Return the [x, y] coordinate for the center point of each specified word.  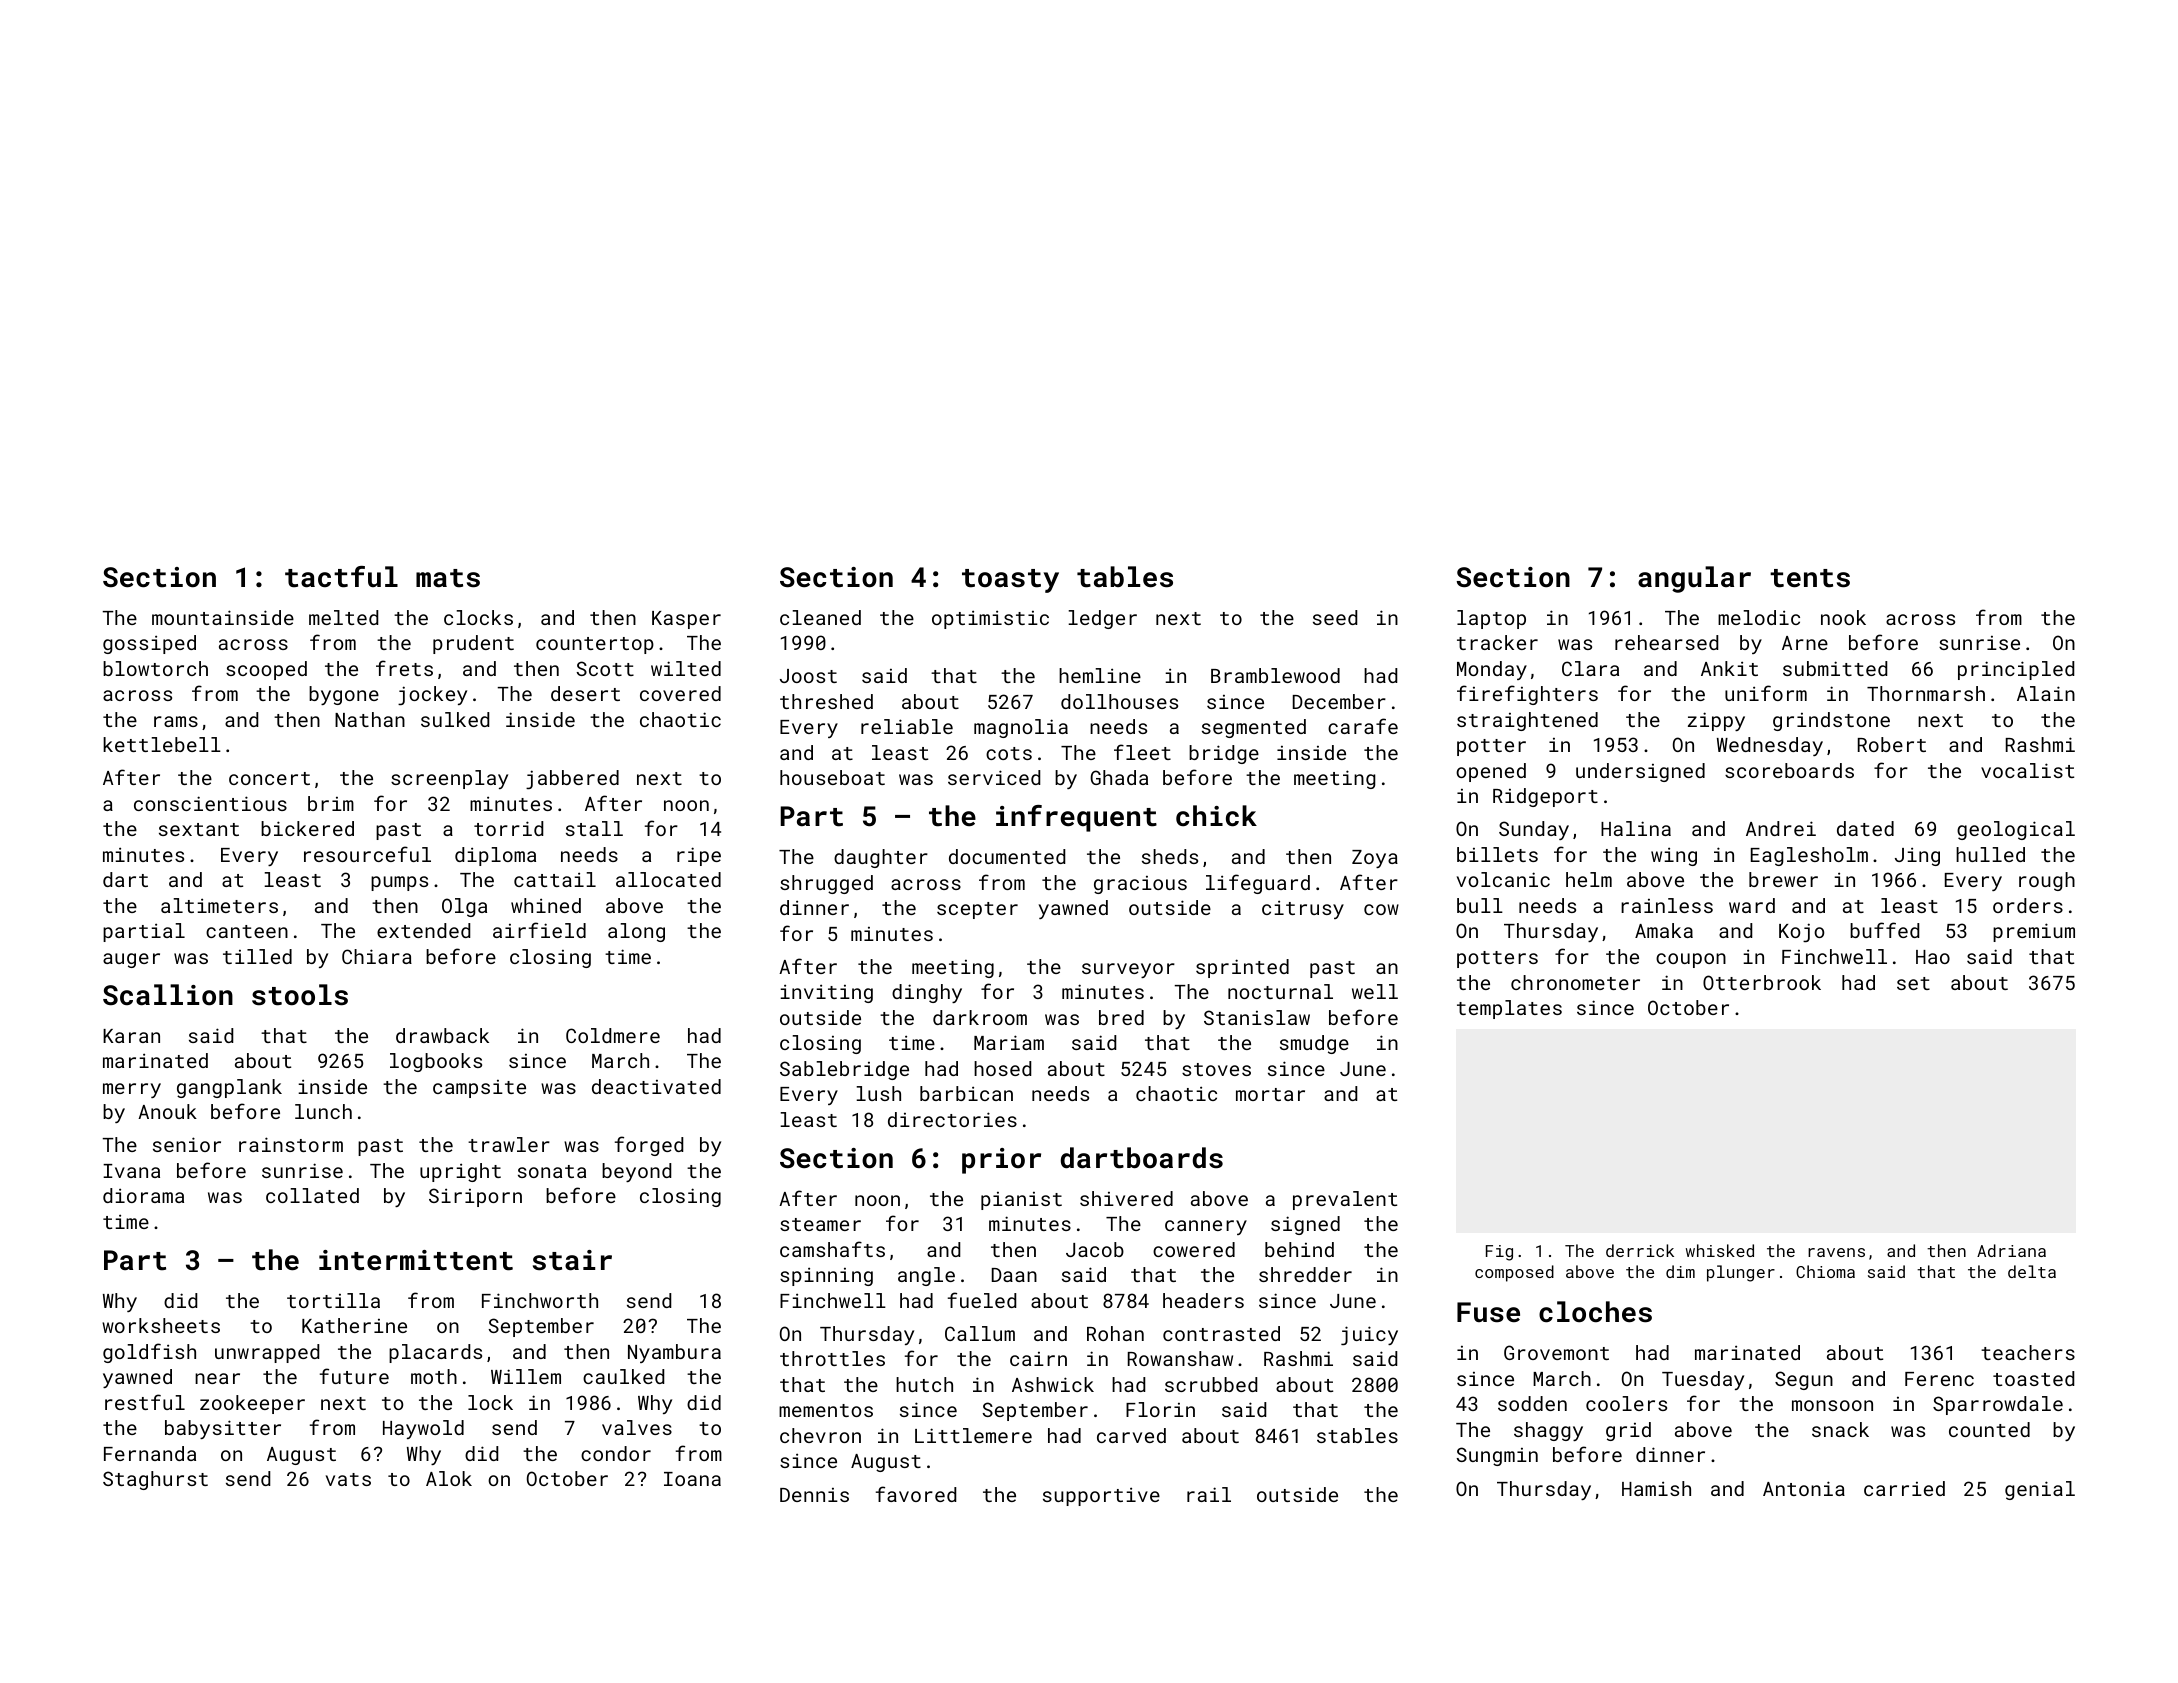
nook [1843, 617]
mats [448, 578]
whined [546, 905]
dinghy [927, 993]
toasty [1010, 581]
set [1913, 983]
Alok [449, 1478]
